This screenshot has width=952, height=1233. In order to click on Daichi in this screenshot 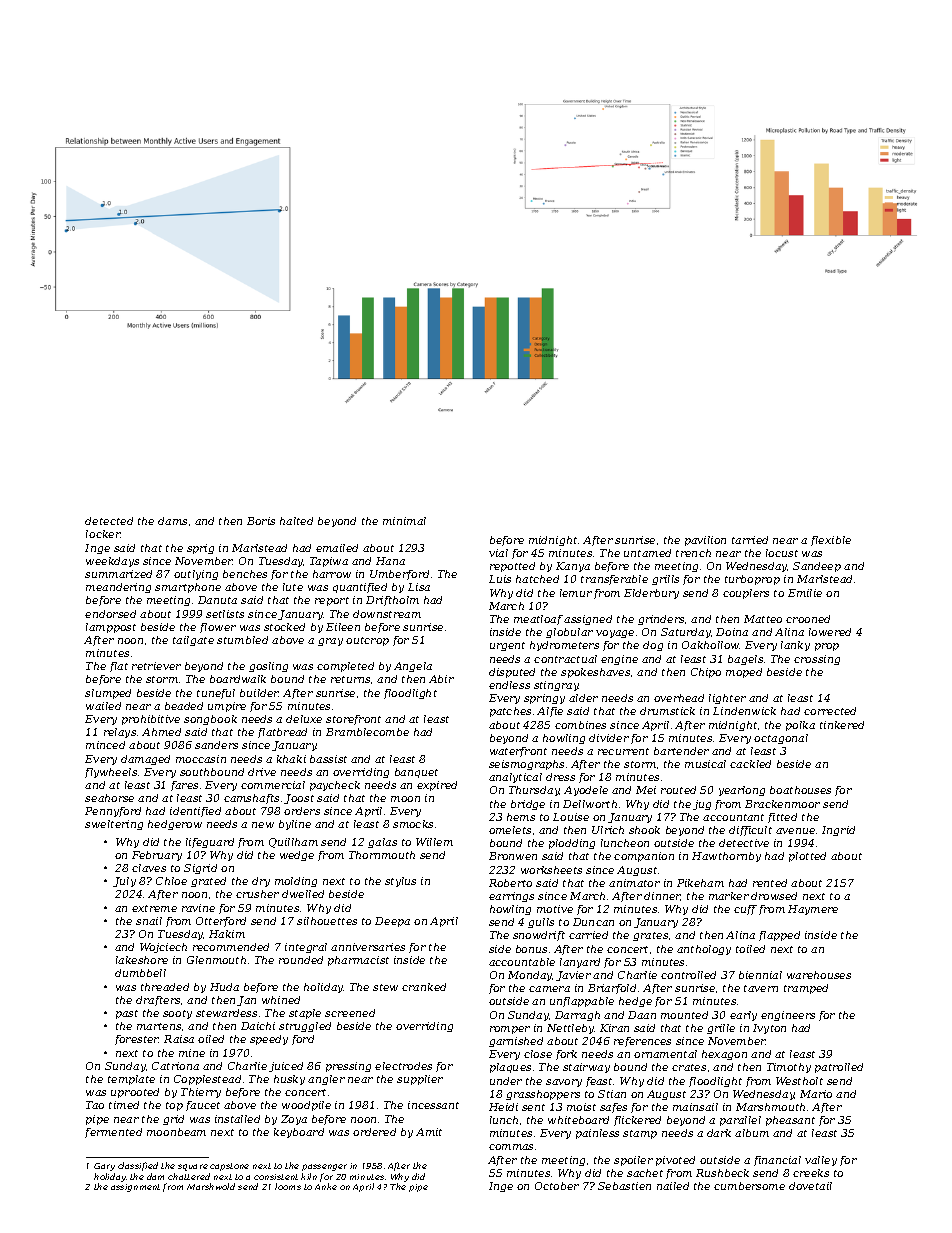, I will do `click(258, 1026)`.
